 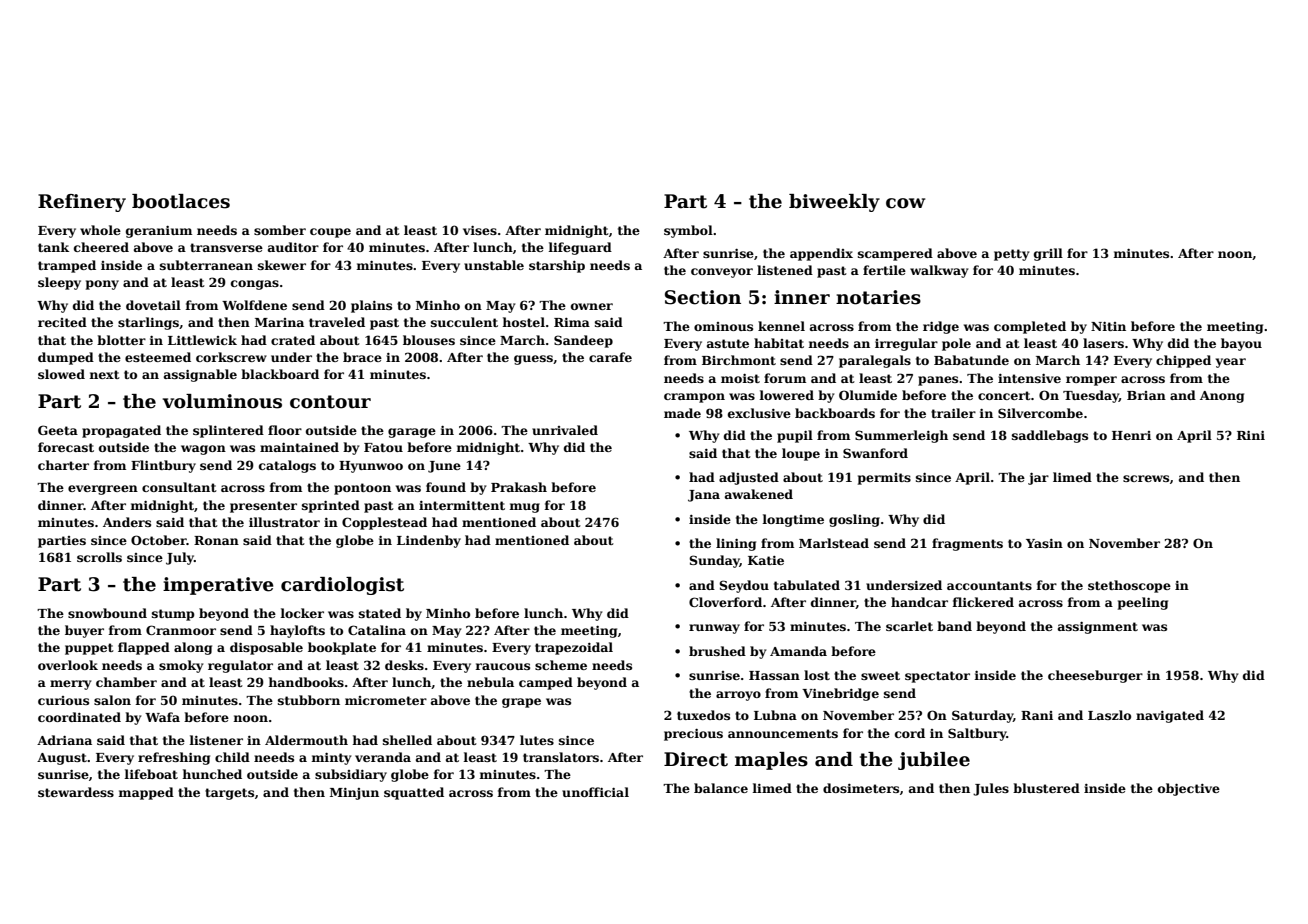 What do you see at coordinates (99, 557) in the screenshot?
I see `scrolls` at bounding box center [99, 557].
